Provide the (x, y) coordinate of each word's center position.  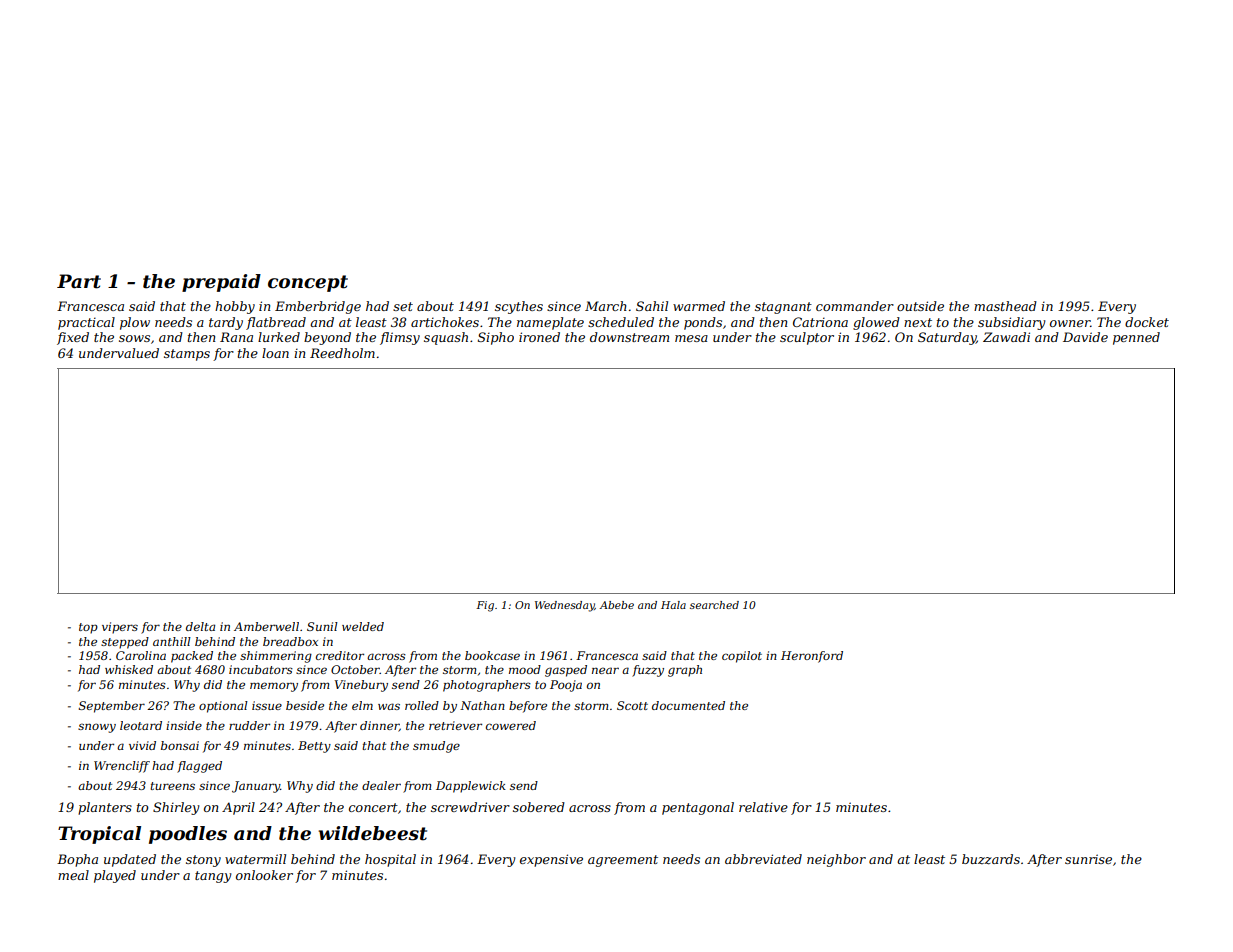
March (606, 306)
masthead (1005, 306)
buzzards (991, 859)
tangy (213, 877)
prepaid (221, 283)
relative (763, 807)
